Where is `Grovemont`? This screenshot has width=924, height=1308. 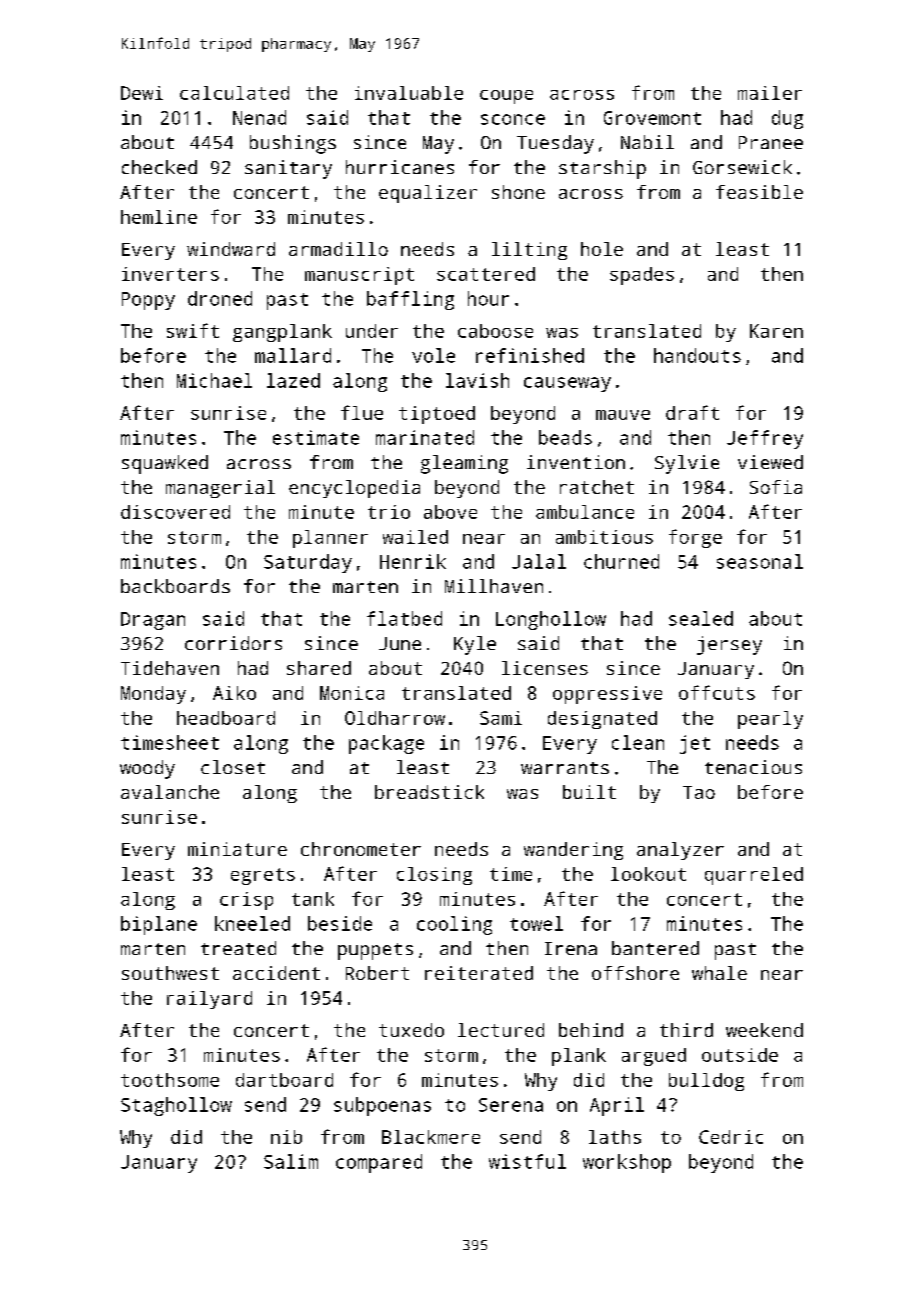 Grovemont is located at coordinates (652, 118).
